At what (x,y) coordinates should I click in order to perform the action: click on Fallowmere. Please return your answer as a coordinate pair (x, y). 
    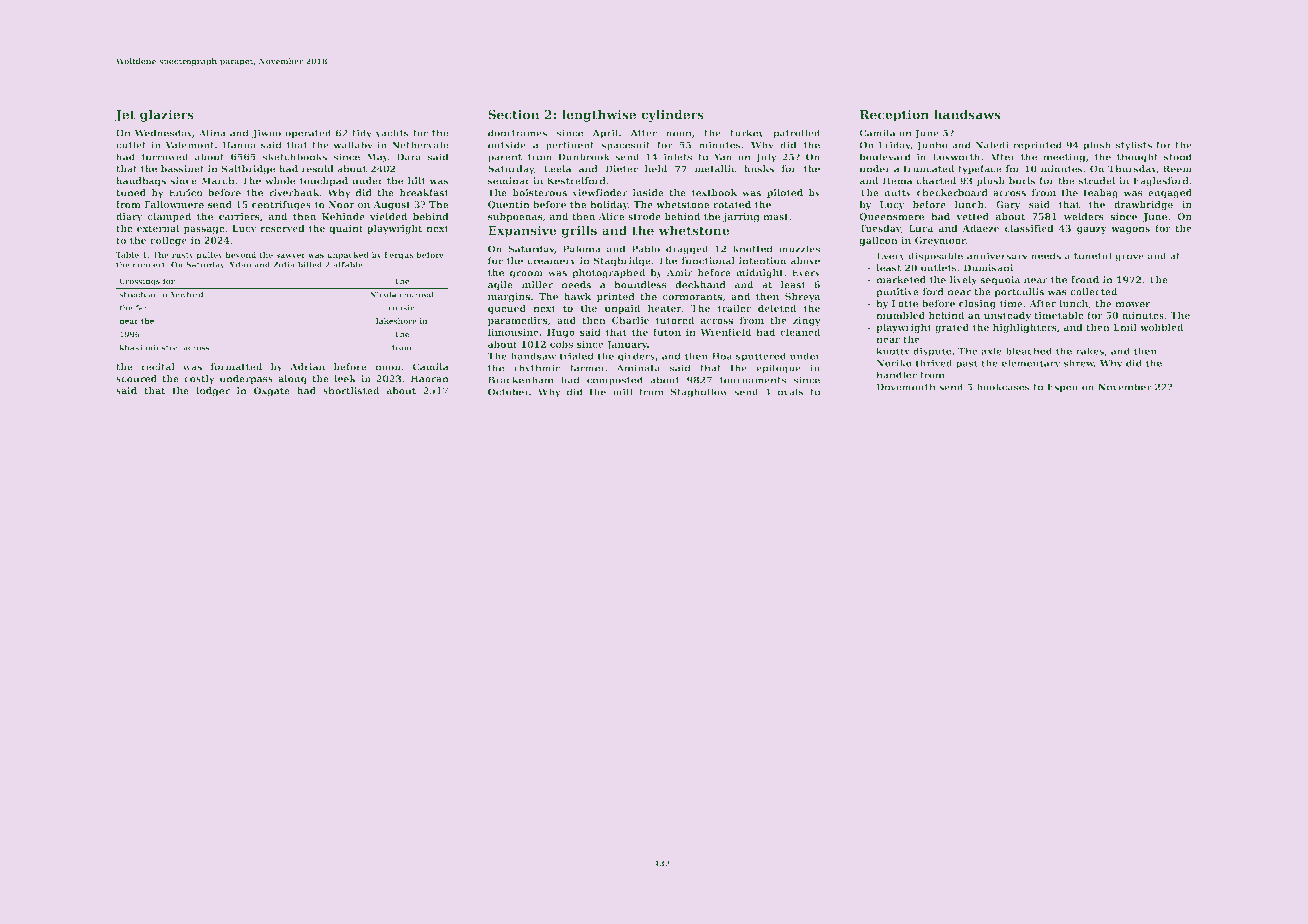
    Looking at the image, I should click on (174, 204).
